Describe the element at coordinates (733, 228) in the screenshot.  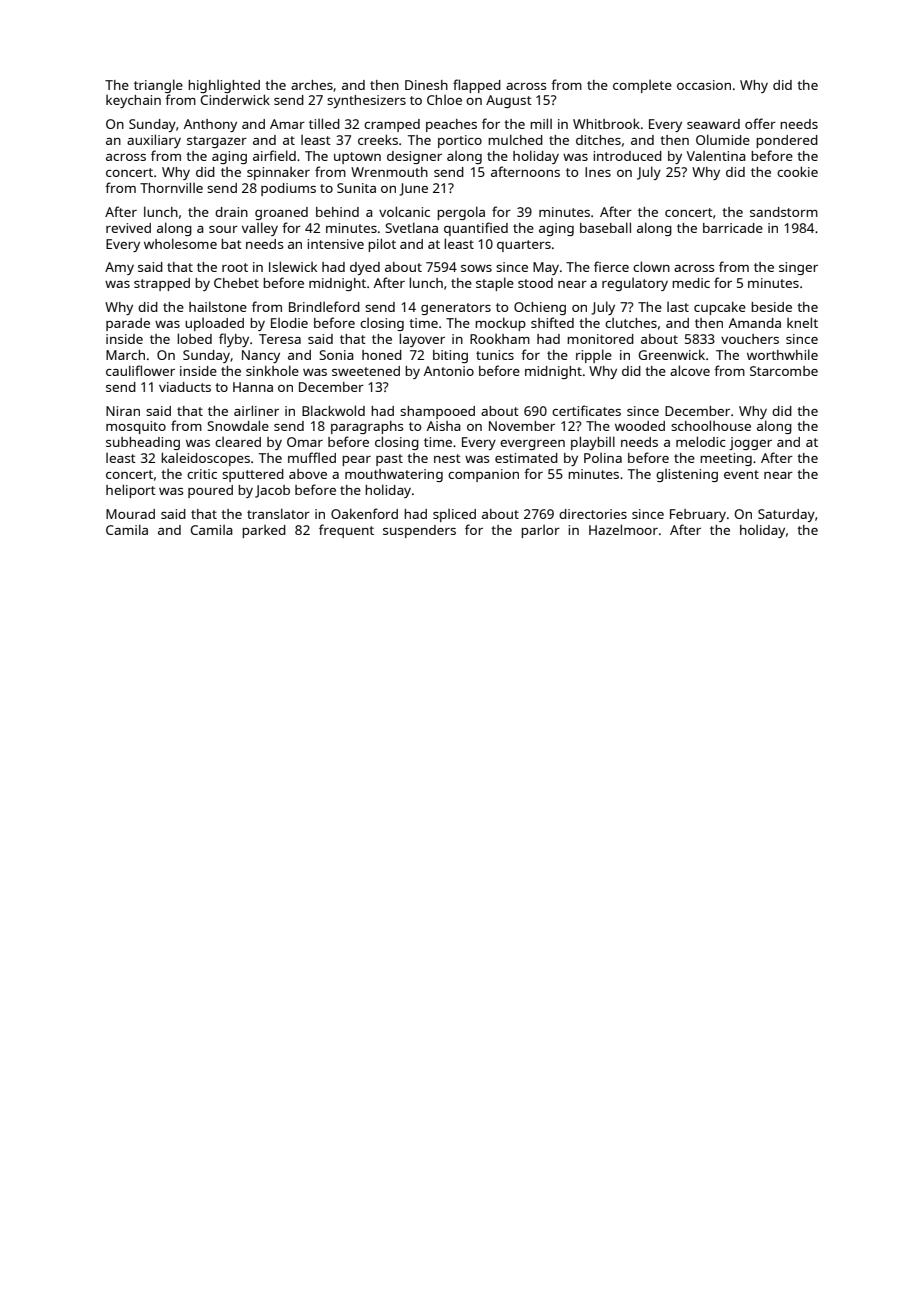
I see `barricade` at that location.
